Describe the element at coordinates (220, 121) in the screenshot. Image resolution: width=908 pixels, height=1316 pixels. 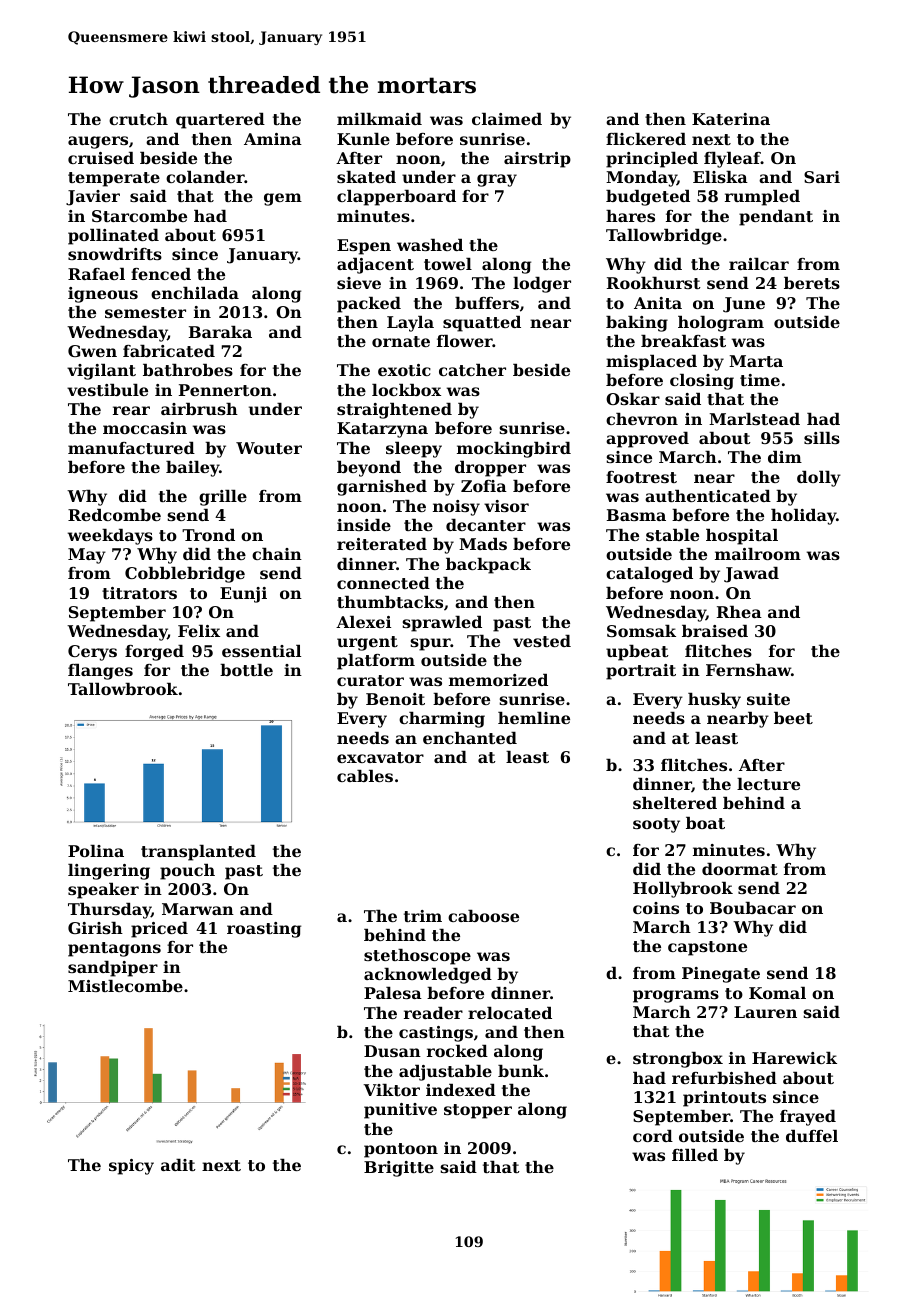
I see `quartered` at that location.
